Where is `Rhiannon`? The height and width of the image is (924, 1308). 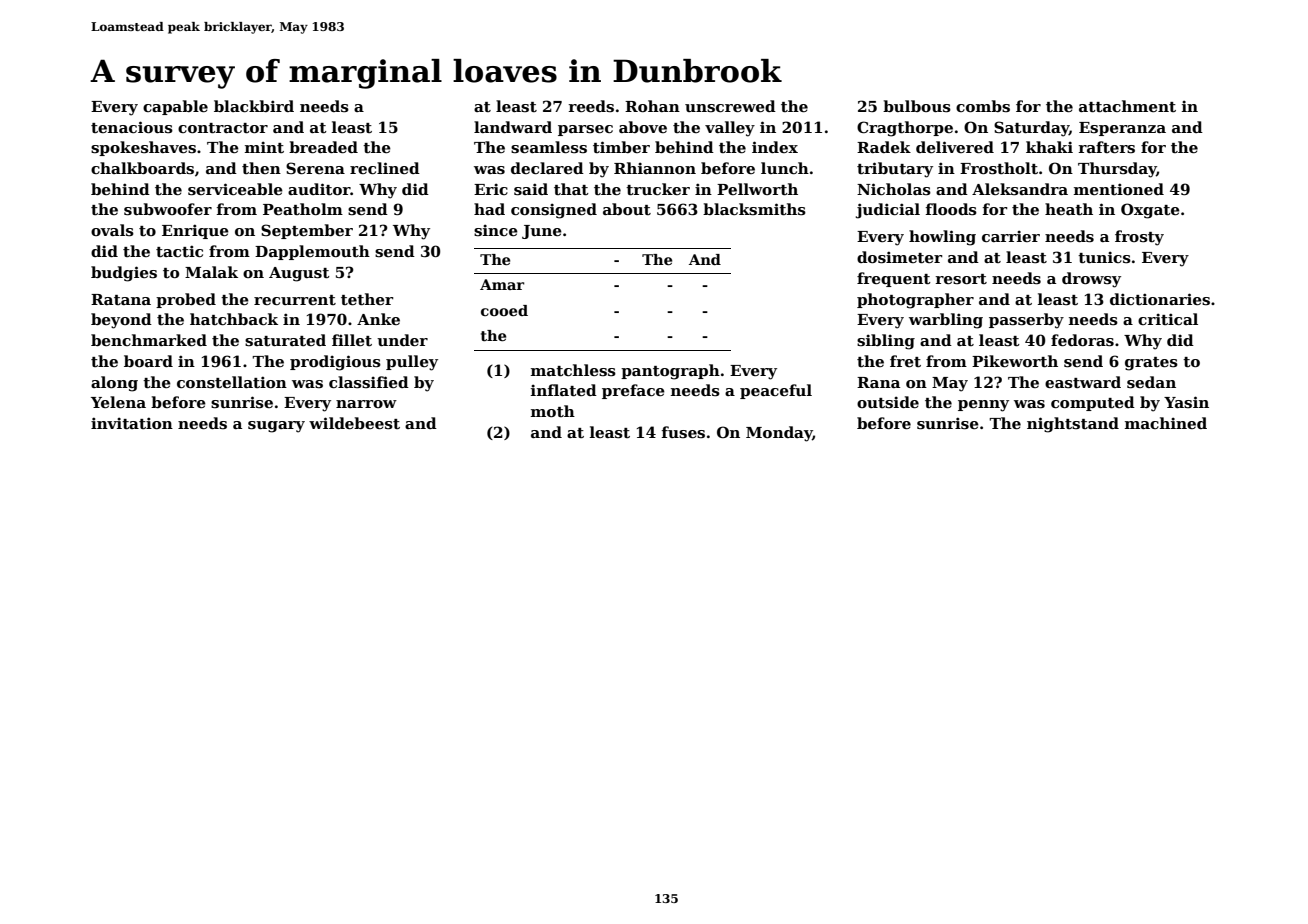 Rhiannon is located at coordinates (655, 168).
